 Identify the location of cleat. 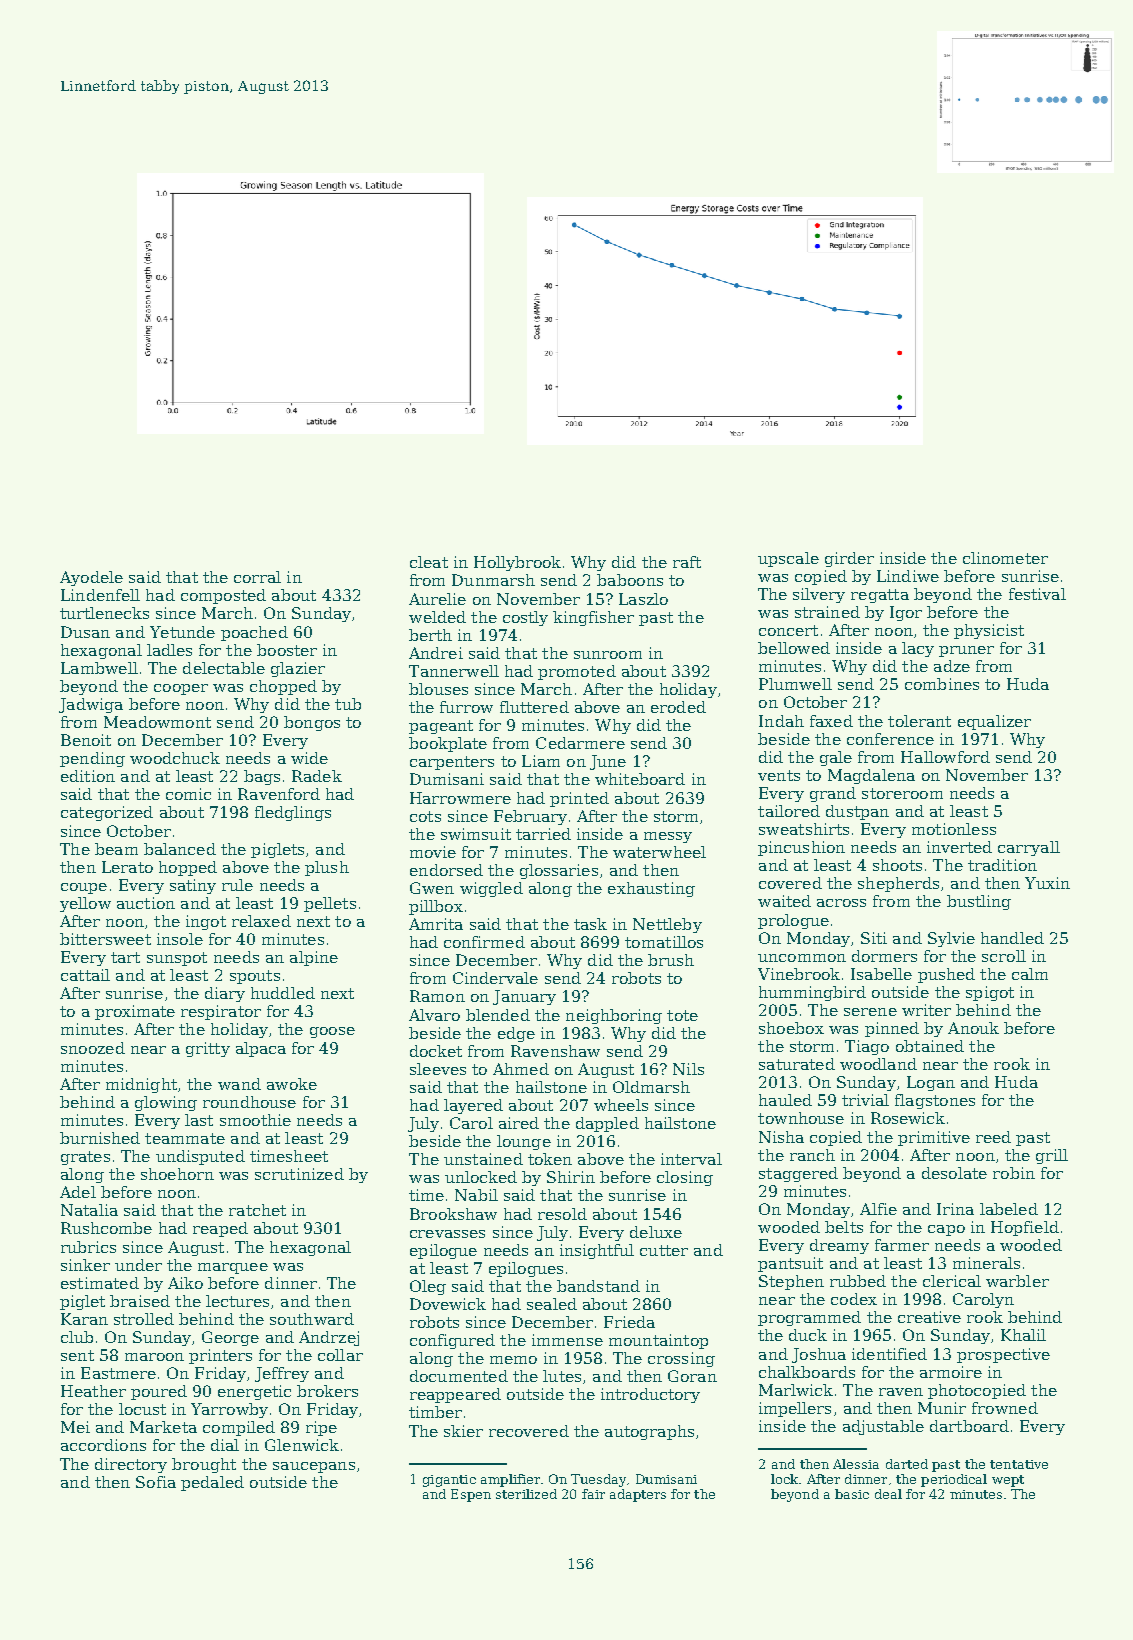
(429, 562).
